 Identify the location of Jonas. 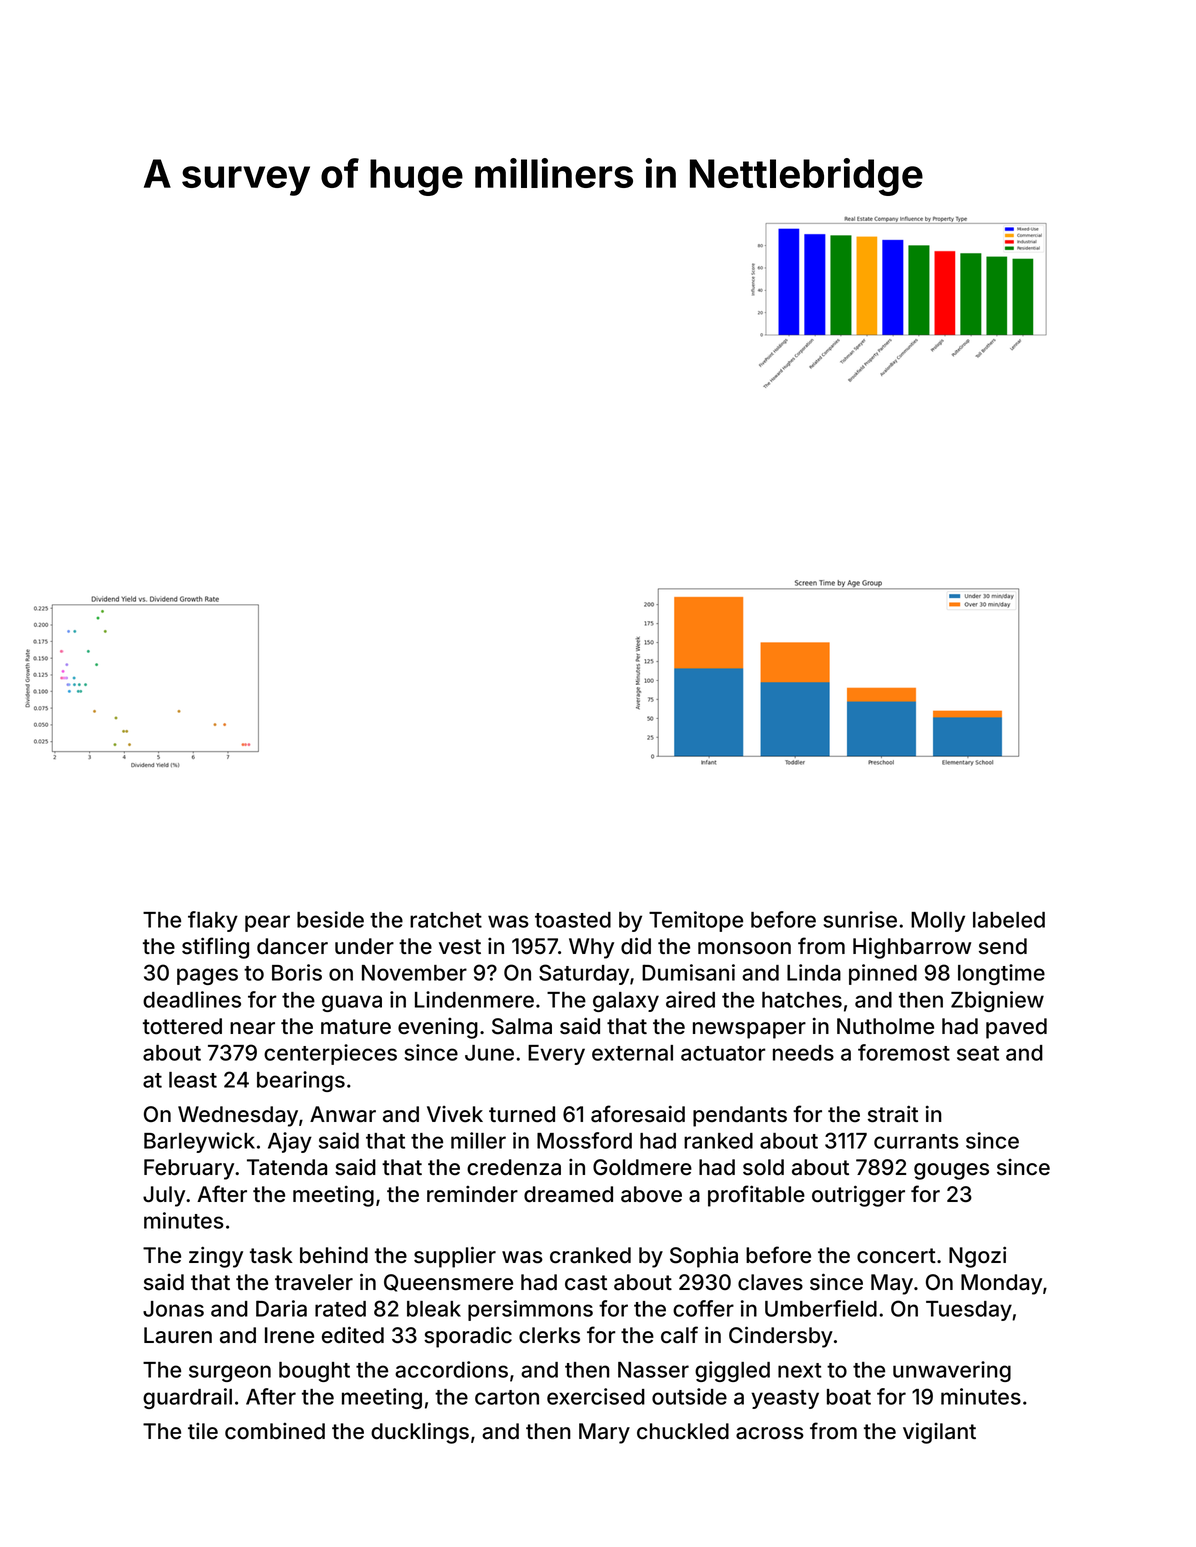
(173, 1309).
